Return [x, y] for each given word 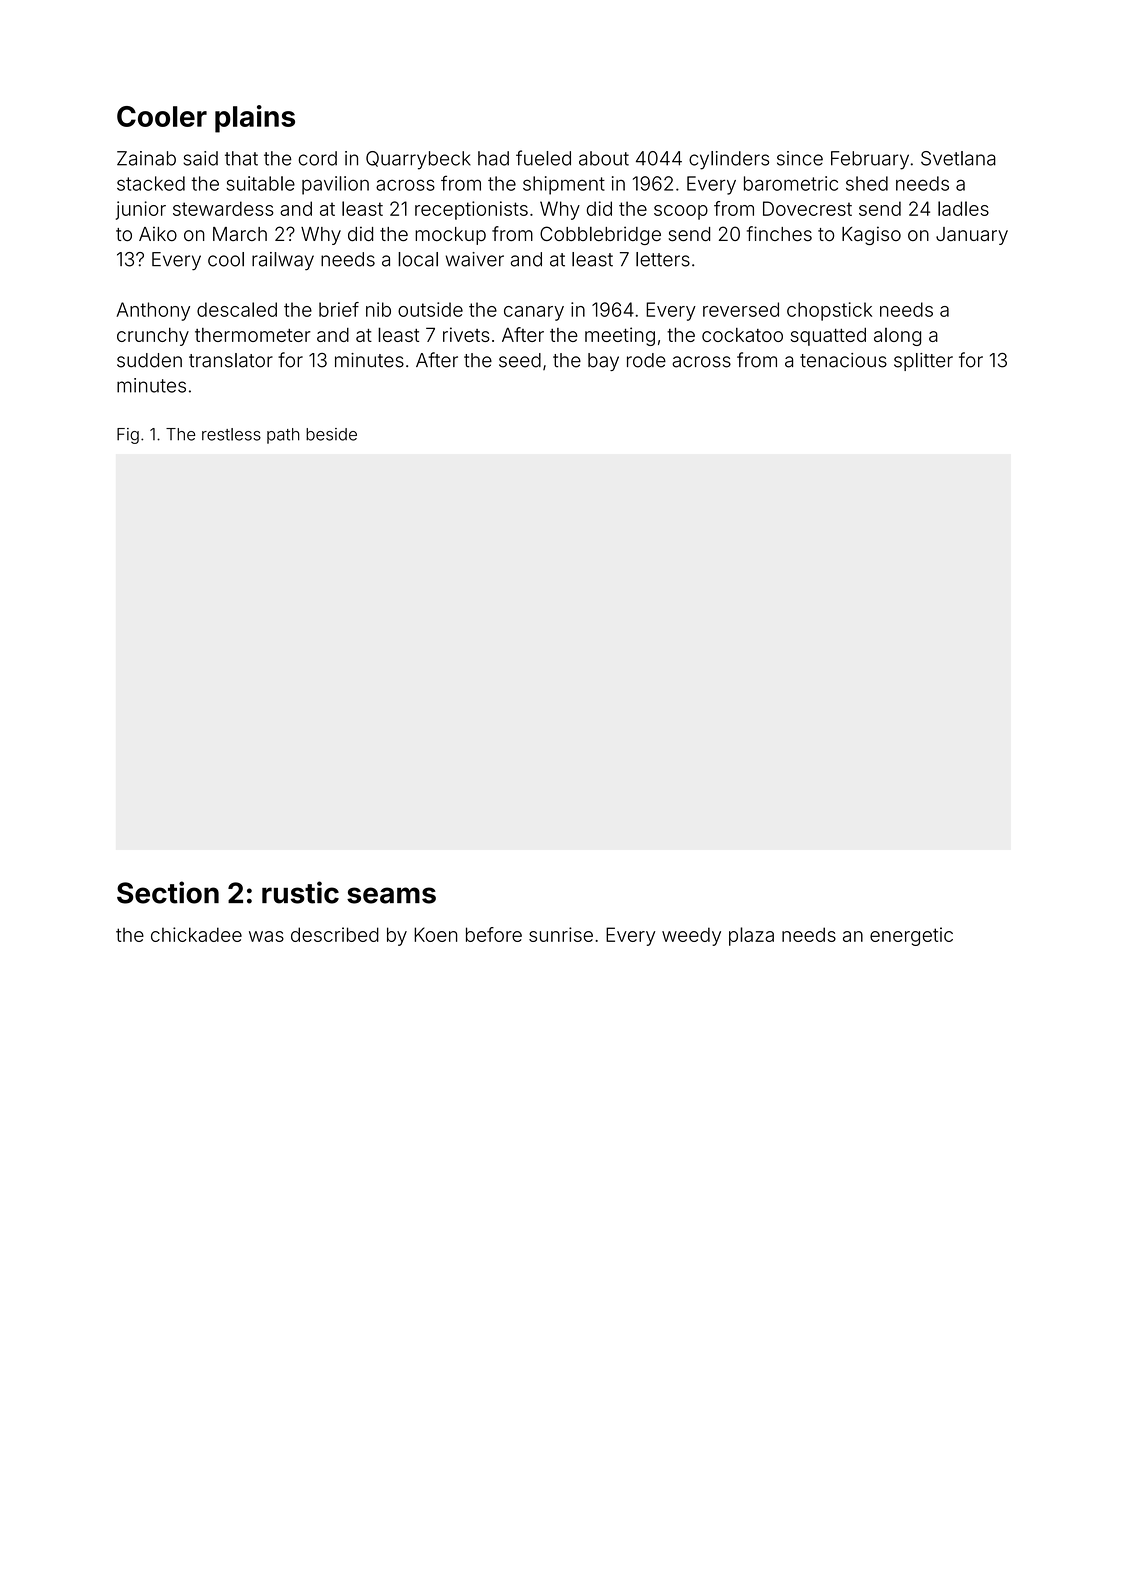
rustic [300, 892]
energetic [911, 936]
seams [391, 895]
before [494, 934]
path [283, 436]
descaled [237, 309]
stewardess [223, 208]
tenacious [843, 360]
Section [168, 892]
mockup [450, 236]
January [972, 236]
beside [331, 434]
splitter [923, 362]
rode [646, 360]
